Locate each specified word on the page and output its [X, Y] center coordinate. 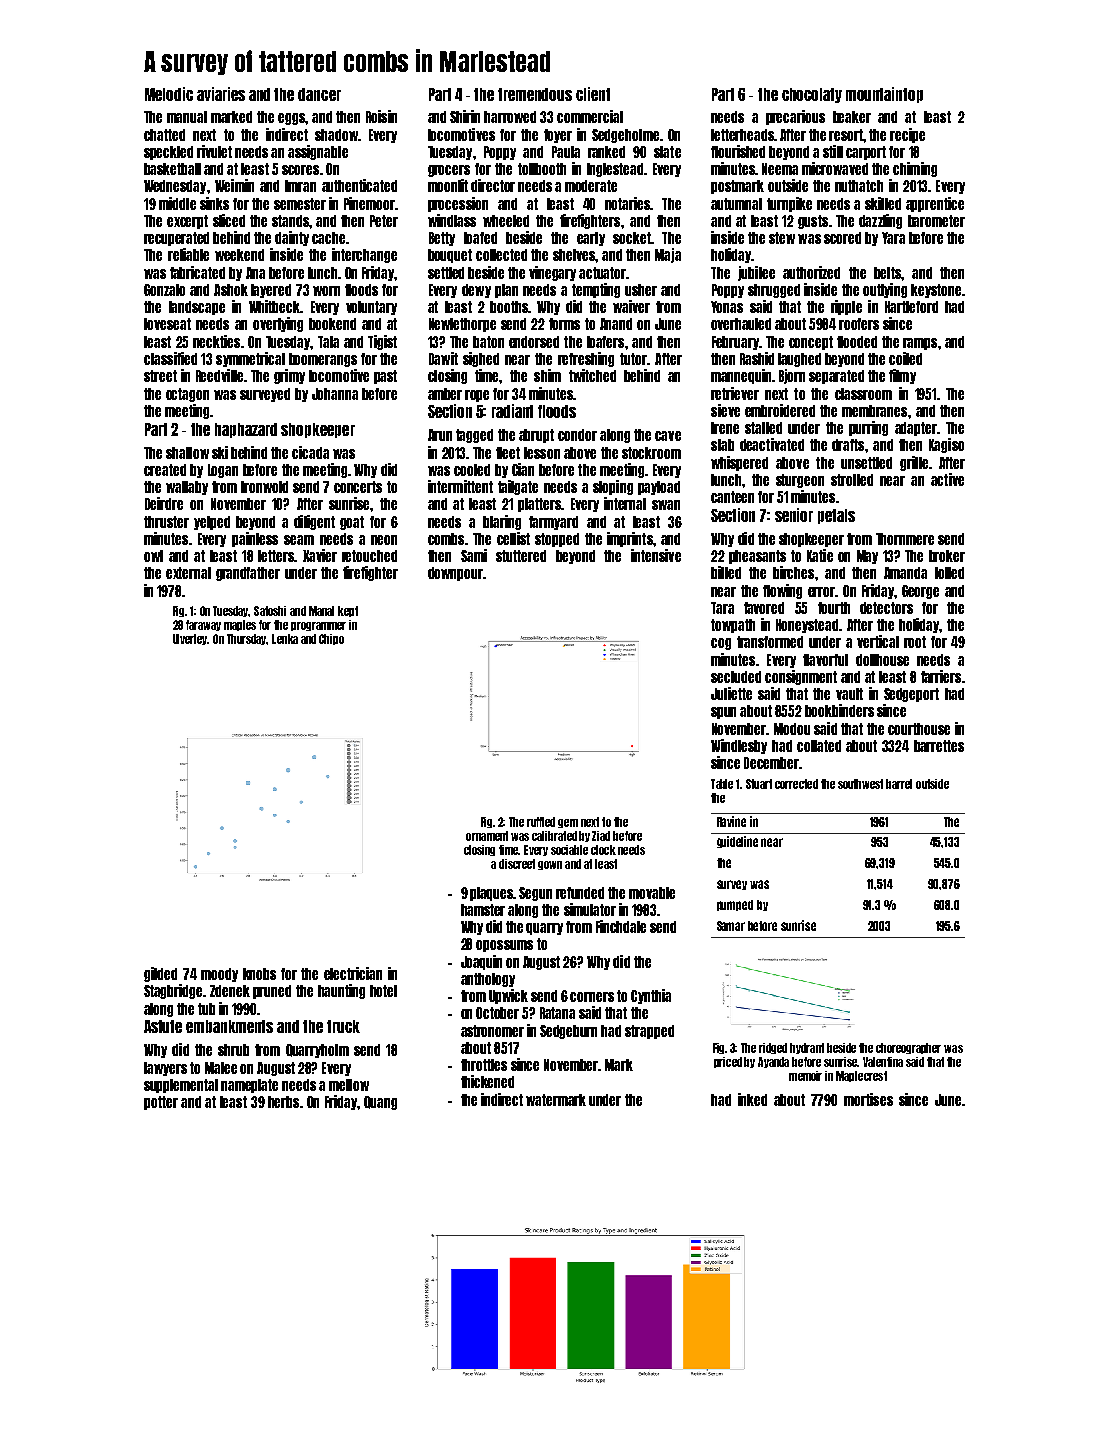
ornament [487, 836]
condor [577, 435]
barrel [899, 784]
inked [752, 1099]
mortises [868, 1099]
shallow [187, 453]
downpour [455, 574]
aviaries [221, 94]
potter [161, 1103]
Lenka [285, 639]
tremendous [535, 94]
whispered [739, 463]
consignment [801, 677]
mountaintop [884, 95]
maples [240, 625]
